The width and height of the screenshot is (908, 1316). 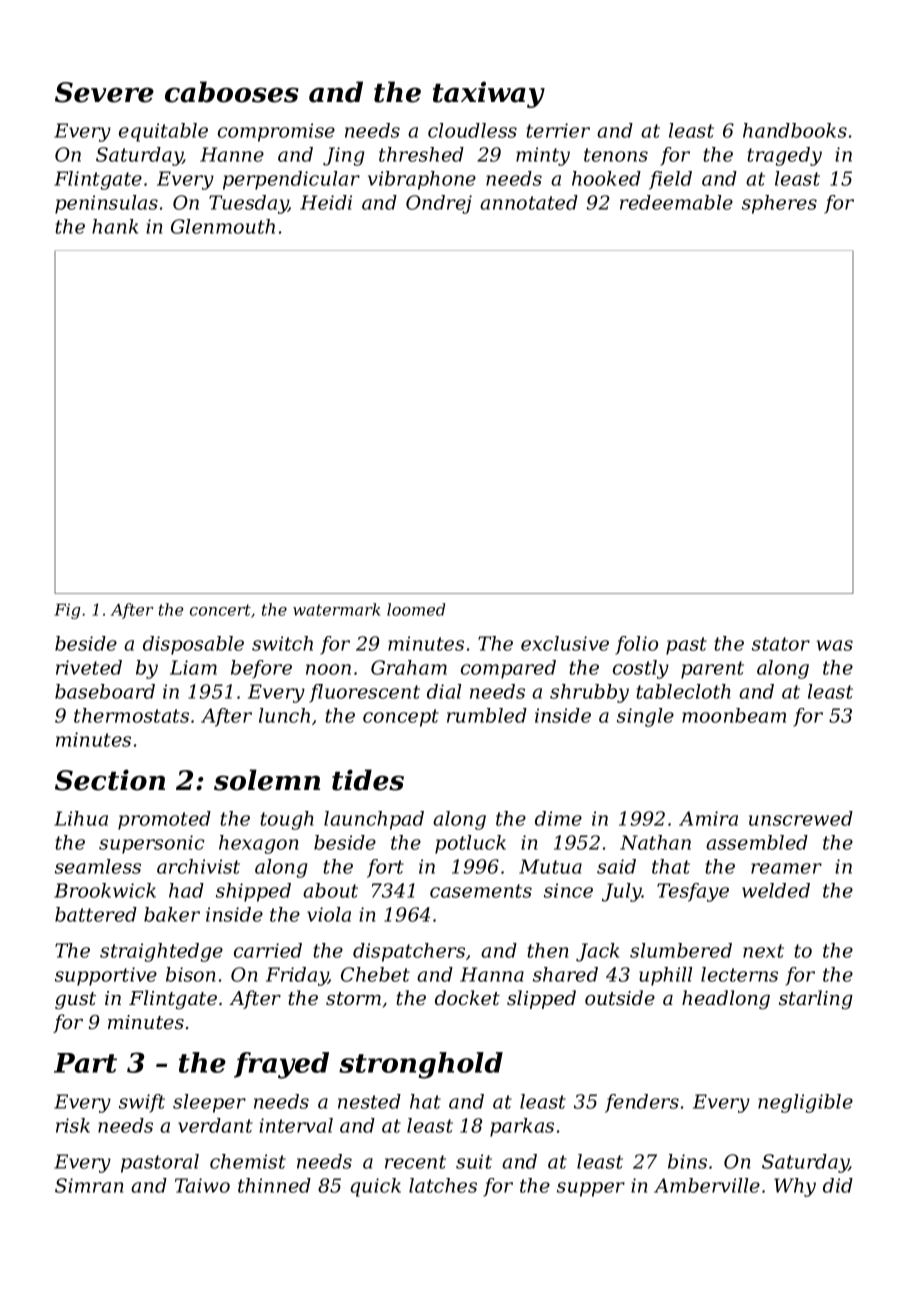 What do you see at coordinates (202, 1185) in the screenshot?
I see `Taiwo` at bounding box center [202, 1185].
